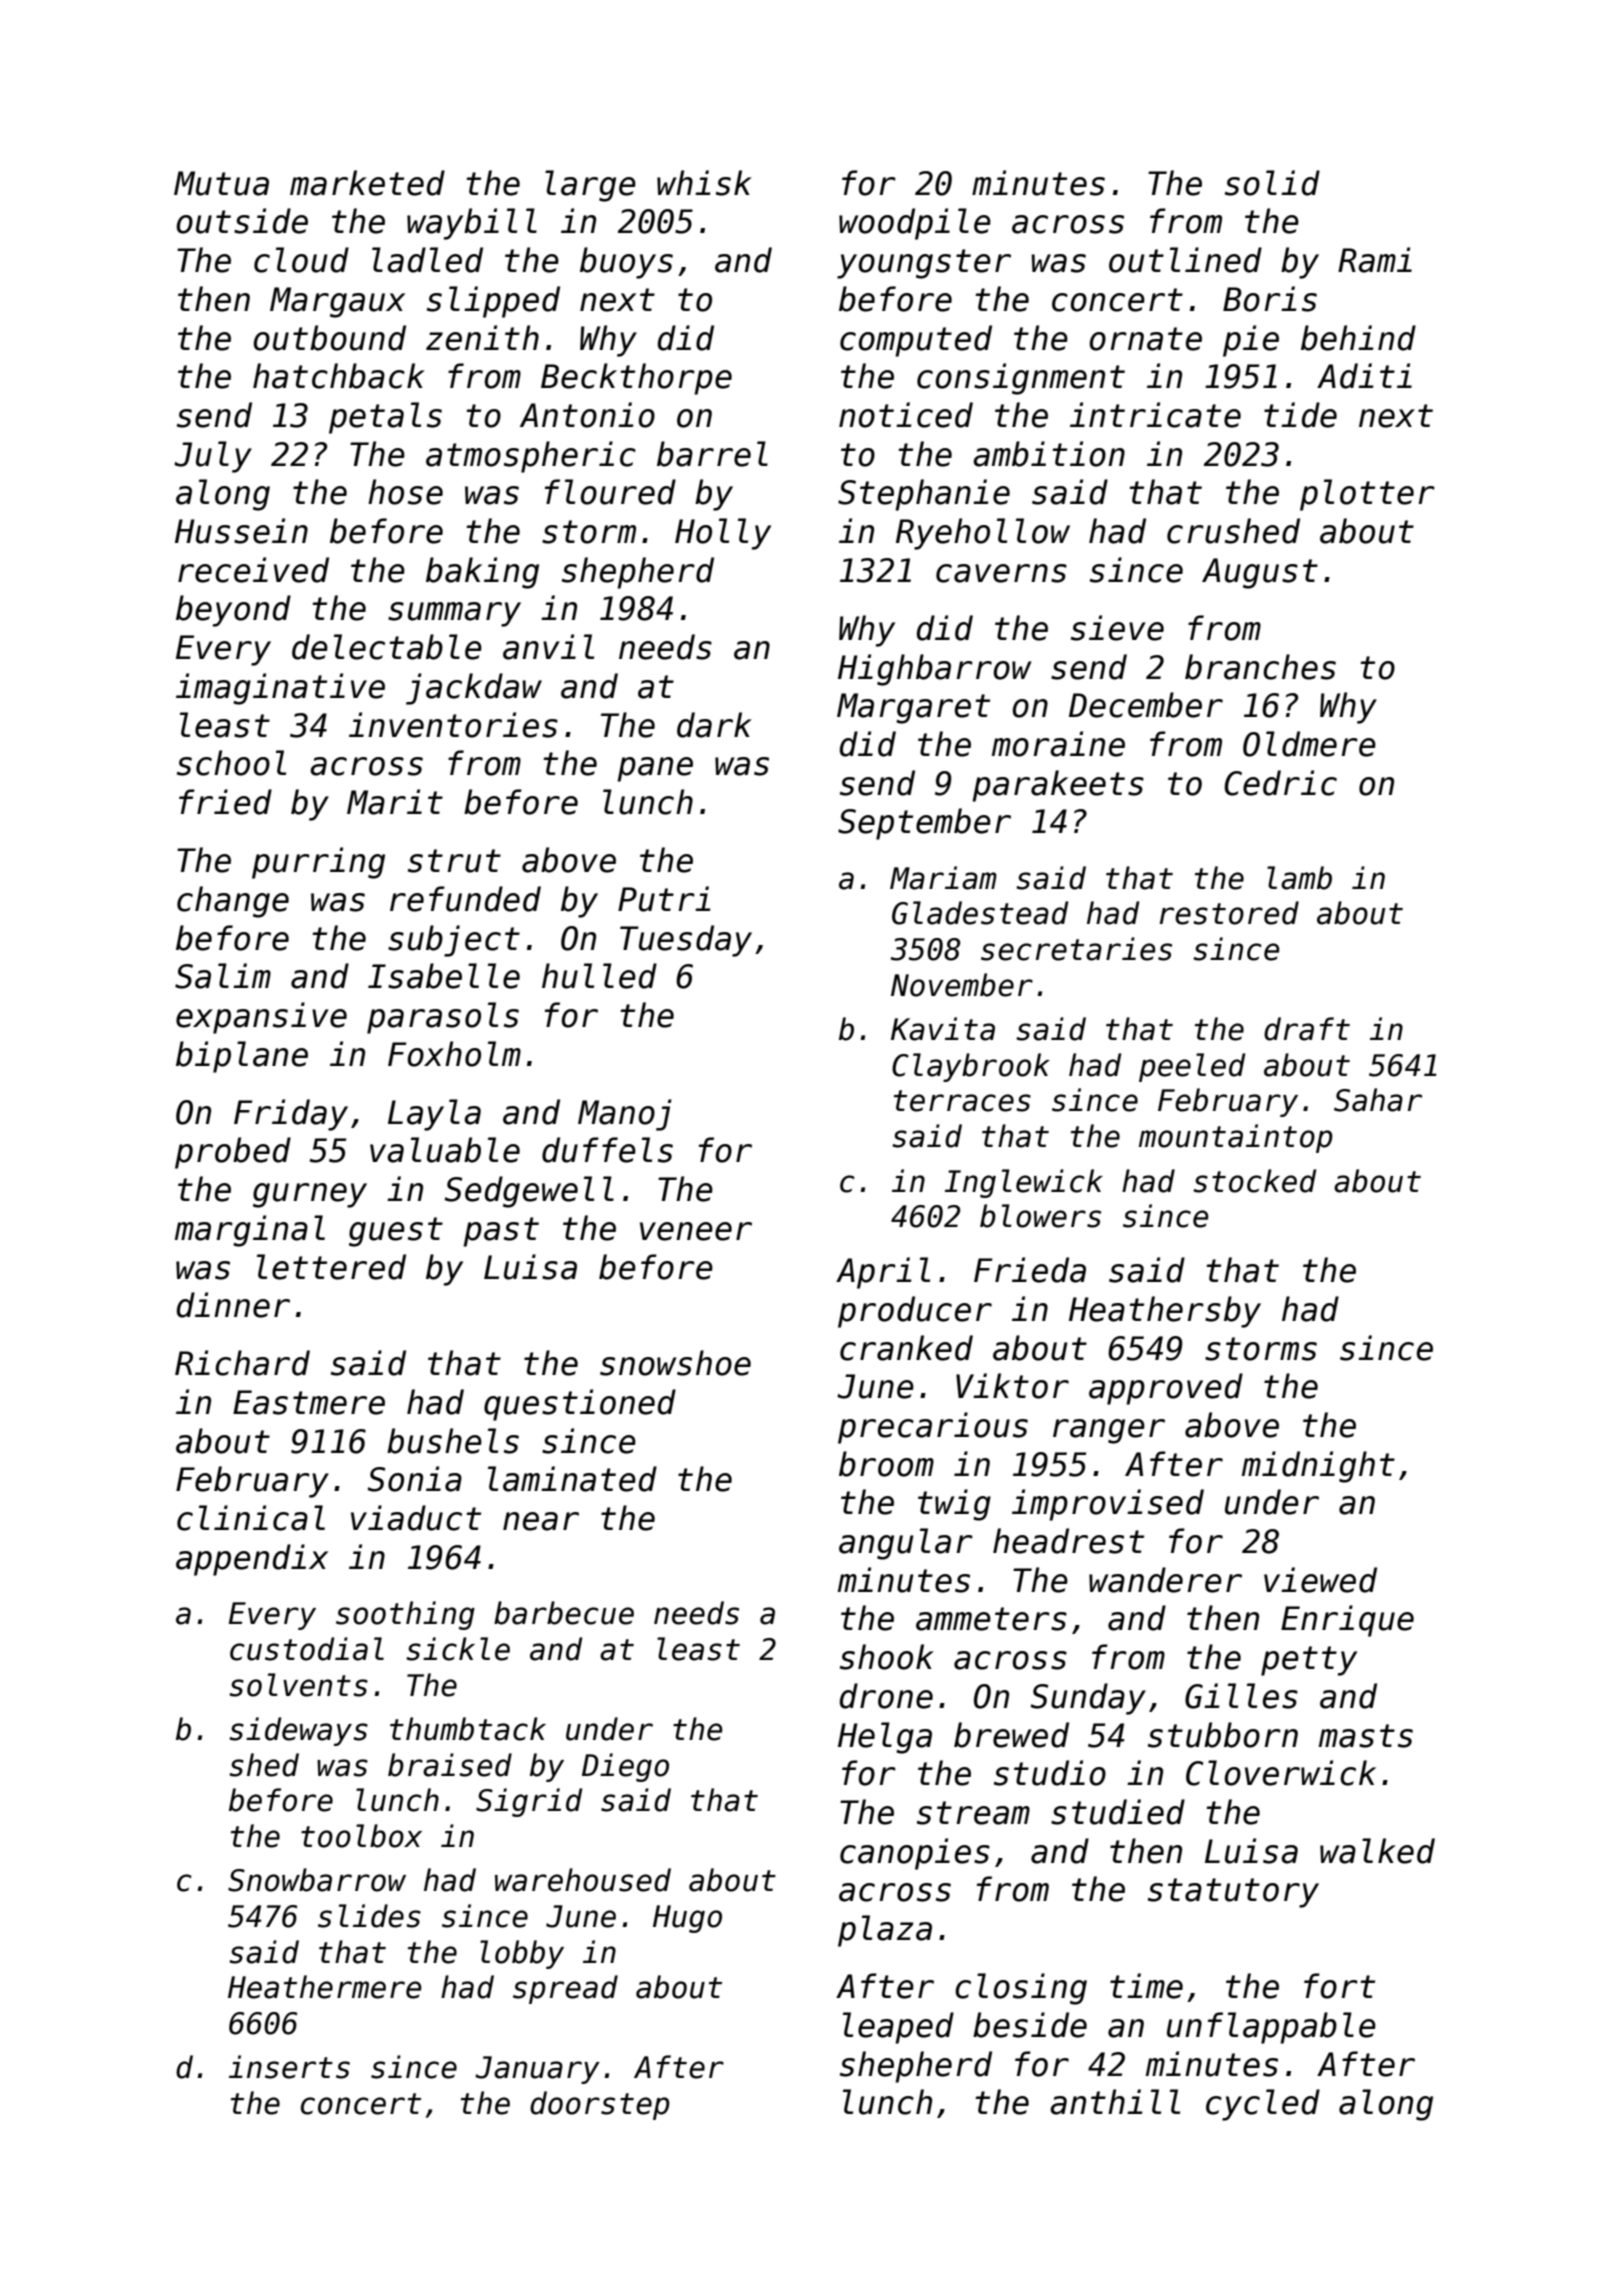 The width and height of the screenshot is (1620, 2292). Describe the element at coordinates (1192, 1067) in the screenshot. I see `peeled` at that location.
